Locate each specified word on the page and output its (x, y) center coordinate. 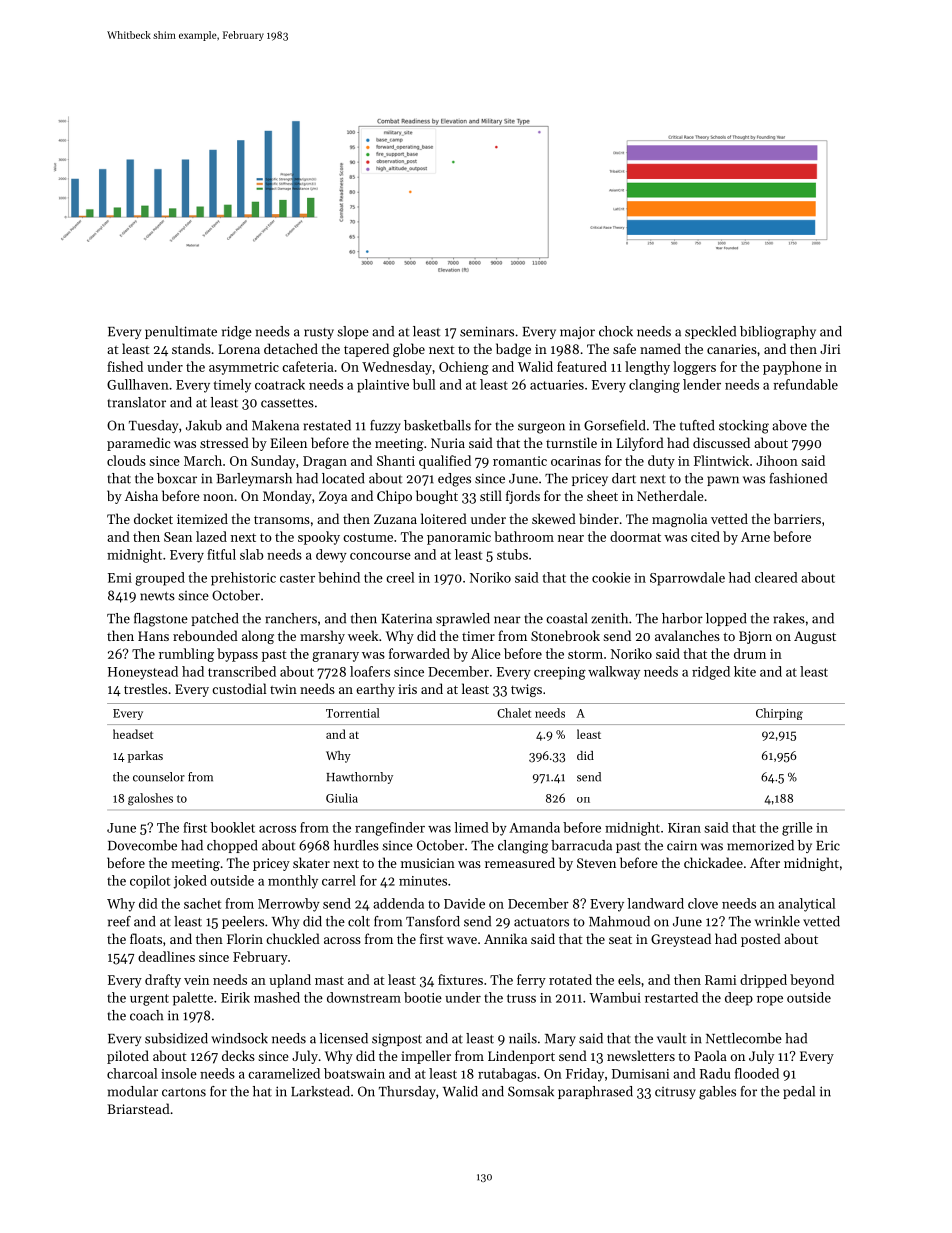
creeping (560, 673)
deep (739, 999)
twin (283, 689)
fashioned (798, 478)
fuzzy (385, 426)
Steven (596, 863)
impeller (426, 1057)
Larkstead (320, 1091)
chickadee (713, 862)
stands (191, 348)
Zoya (333, 497)
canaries (732, 349)
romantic (520, 461)
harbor (682, 618)
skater (311, 862)
